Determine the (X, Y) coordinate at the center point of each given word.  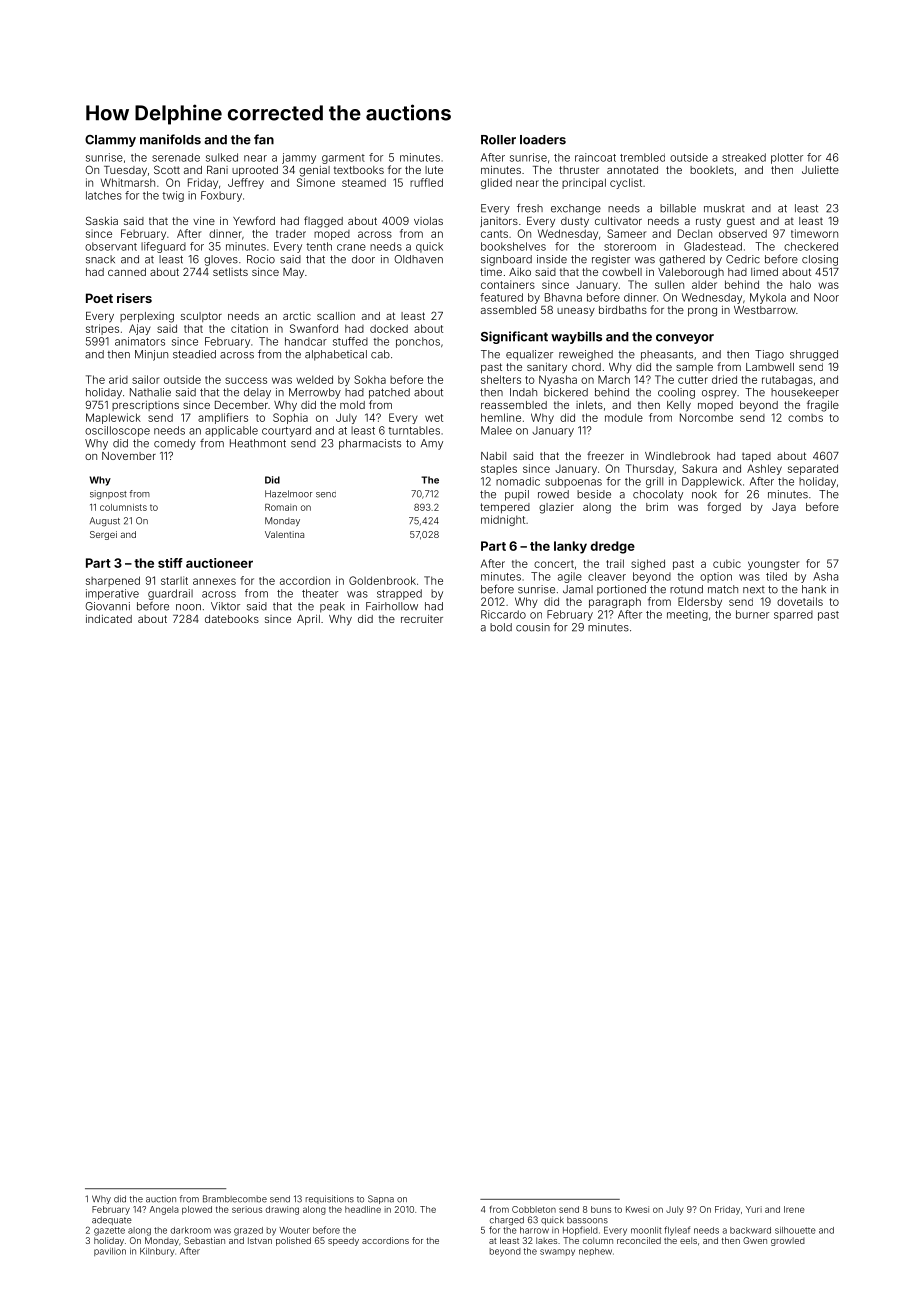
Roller (498, 140)
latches (104, 195)
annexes (214, 581)
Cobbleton (534, 1209)
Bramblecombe (235, 1199)
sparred (793, 615)
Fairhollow (392, 606)
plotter (787, 158)
